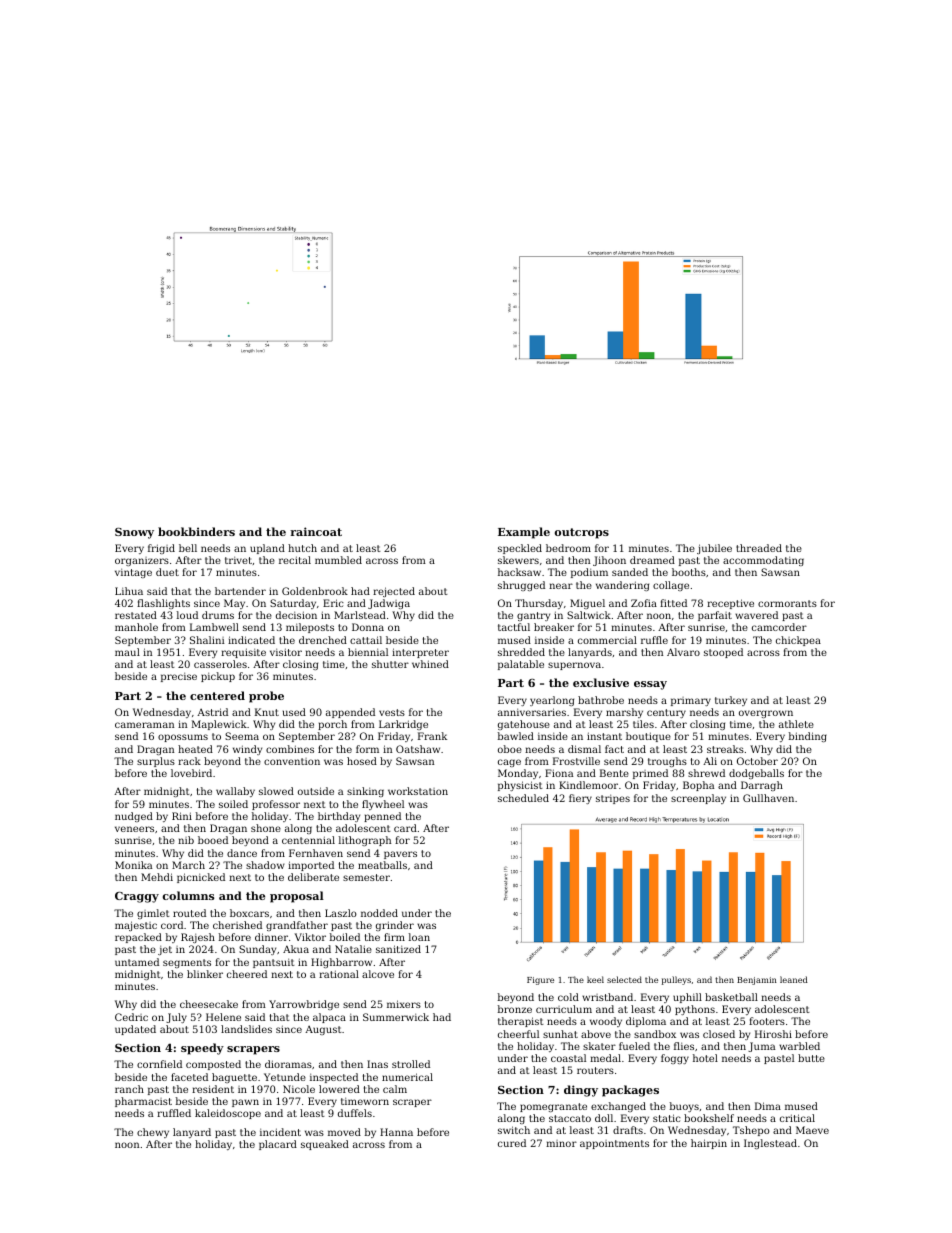 This screenshot has width=952, height=1233. Describe the element at coordinates (411, 1064) in the screenshot. I see `strolled` at that location.
